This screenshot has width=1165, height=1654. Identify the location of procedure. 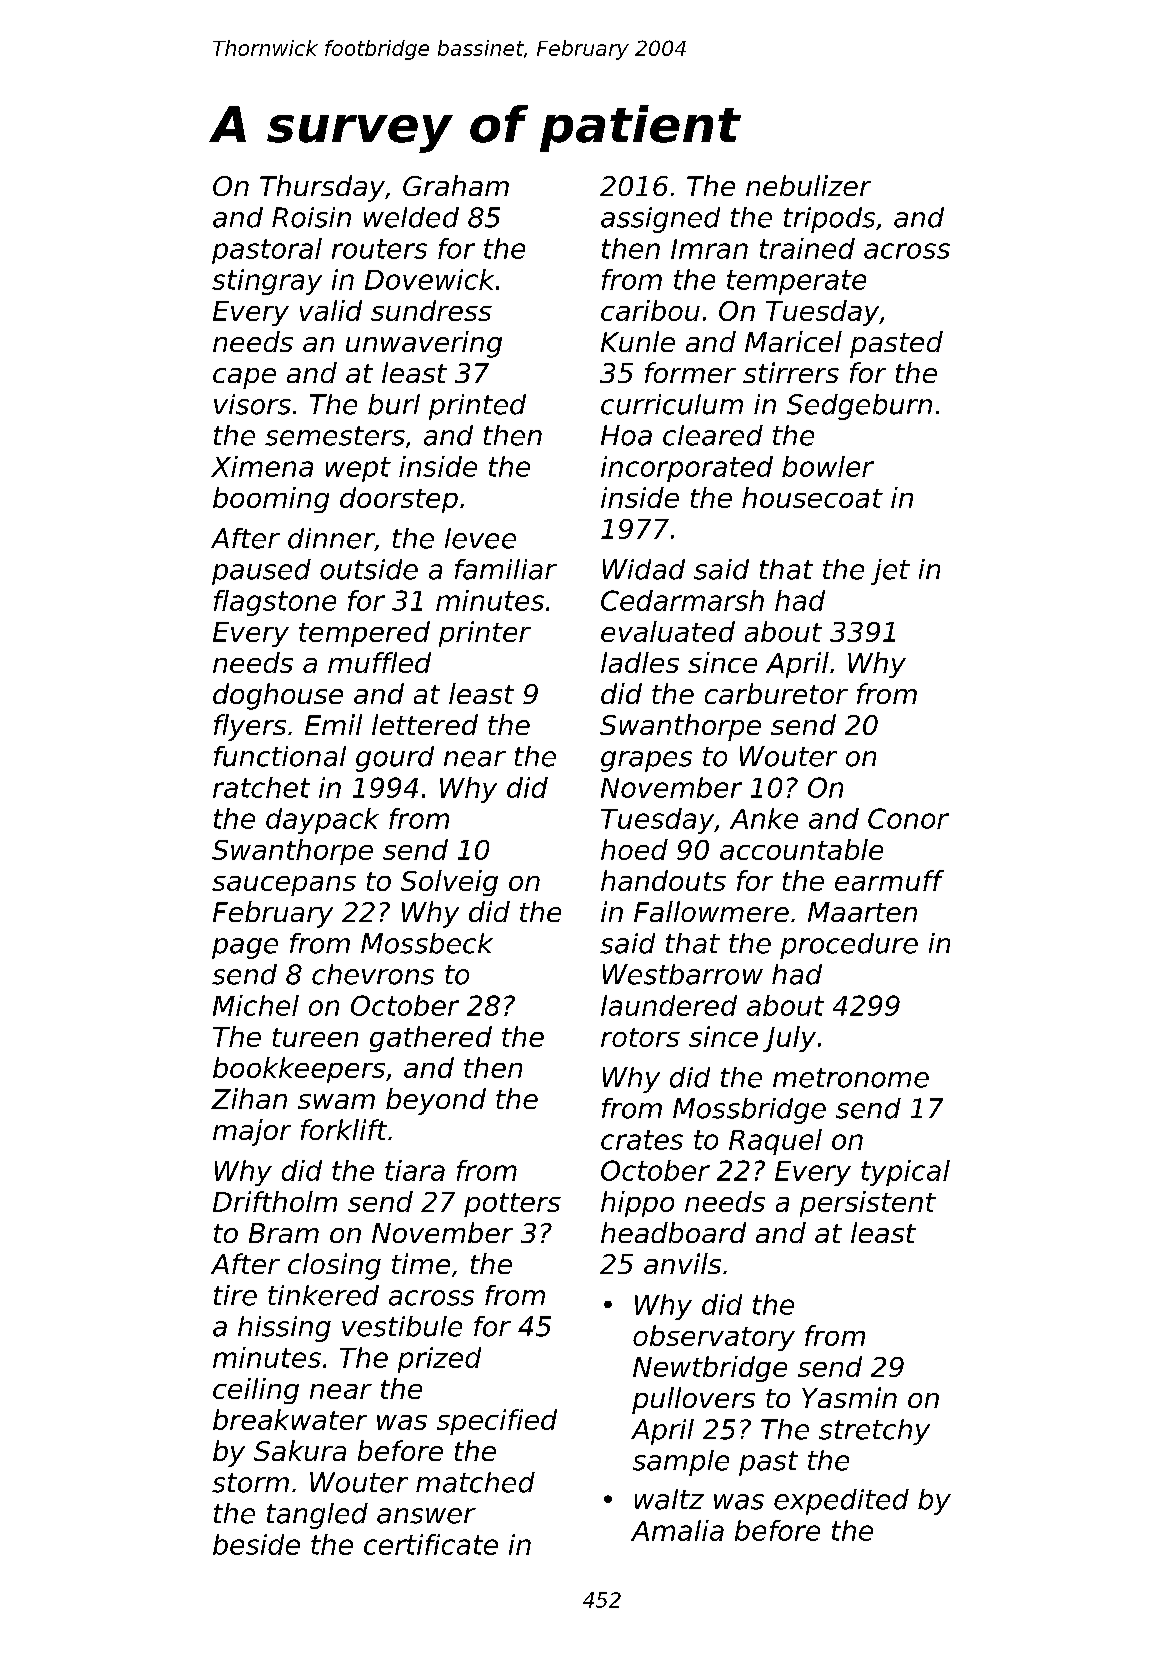
(849, 946).
